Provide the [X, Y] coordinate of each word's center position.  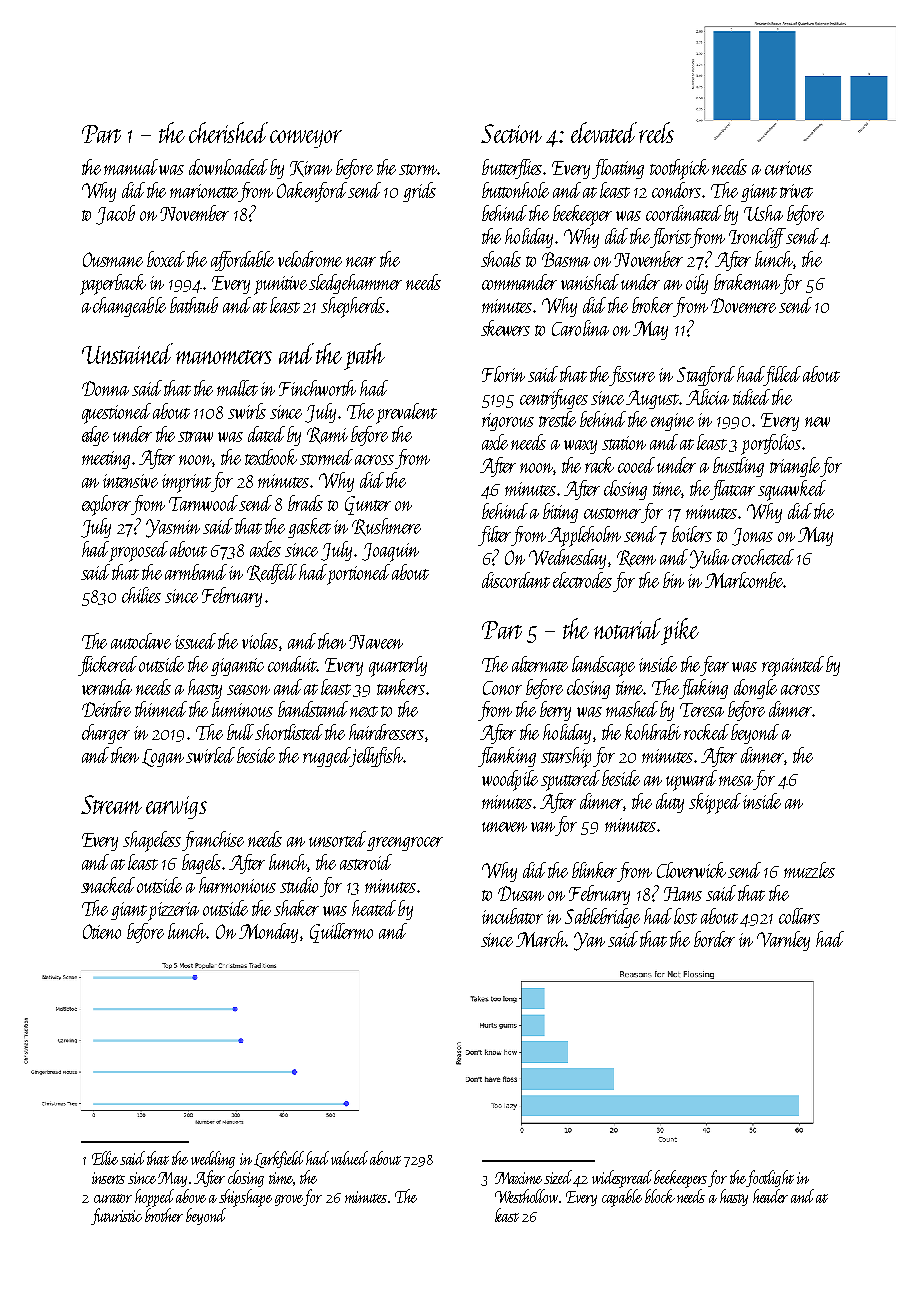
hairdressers [386, 732]
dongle [755, 689]
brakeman [747, 282]
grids [419, 192]
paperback [113, 284]
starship [566, 757]
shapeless [152, 841]
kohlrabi [653, 732]
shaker [296, 908]
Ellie [105, 1158]
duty [670, 803]
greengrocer [405, 844]
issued [195, 641]
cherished [228, 132]
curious [788, 168]
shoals [501, 259]
